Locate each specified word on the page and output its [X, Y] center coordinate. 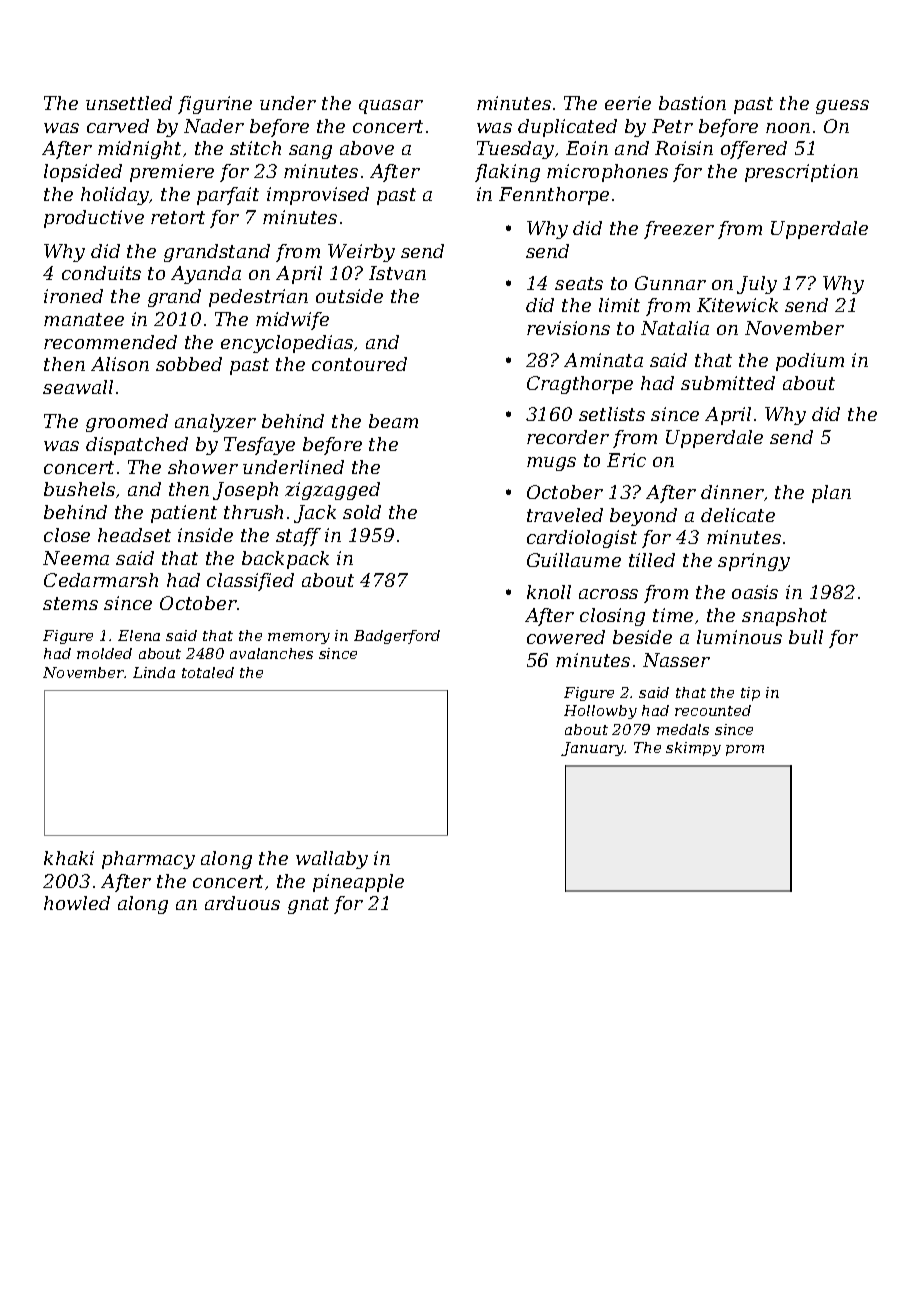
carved [118, 126]
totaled [208, 672]
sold [362, 512]
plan [831, 494]
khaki [69, 858]
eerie [628, 103]
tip [750, 694]
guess [842, 107]
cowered [566, 637]
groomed [127, 423]
